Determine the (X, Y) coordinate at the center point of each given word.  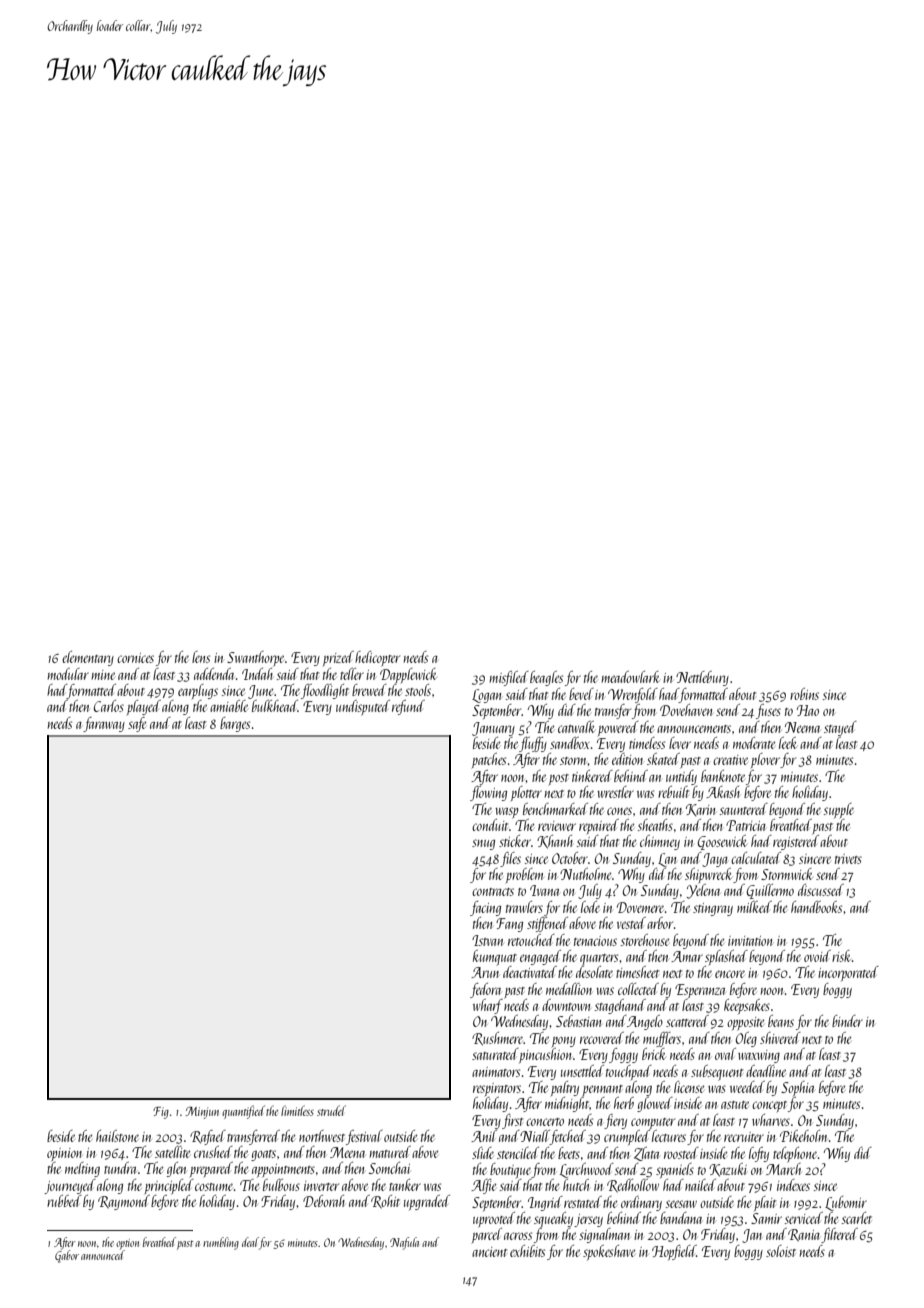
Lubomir (846, 1203)
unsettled (582, 1071)
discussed (821, 890)
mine (103, 675)
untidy (681, 777)
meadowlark (630, 677)
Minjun (202, 1113)
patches (489, 760)
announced (103, 1255)
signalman (604, 1235)
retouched (531, 940)
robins (804, 694)
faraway (104, 724)
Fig (161, 1113)
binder (847, 1021)
